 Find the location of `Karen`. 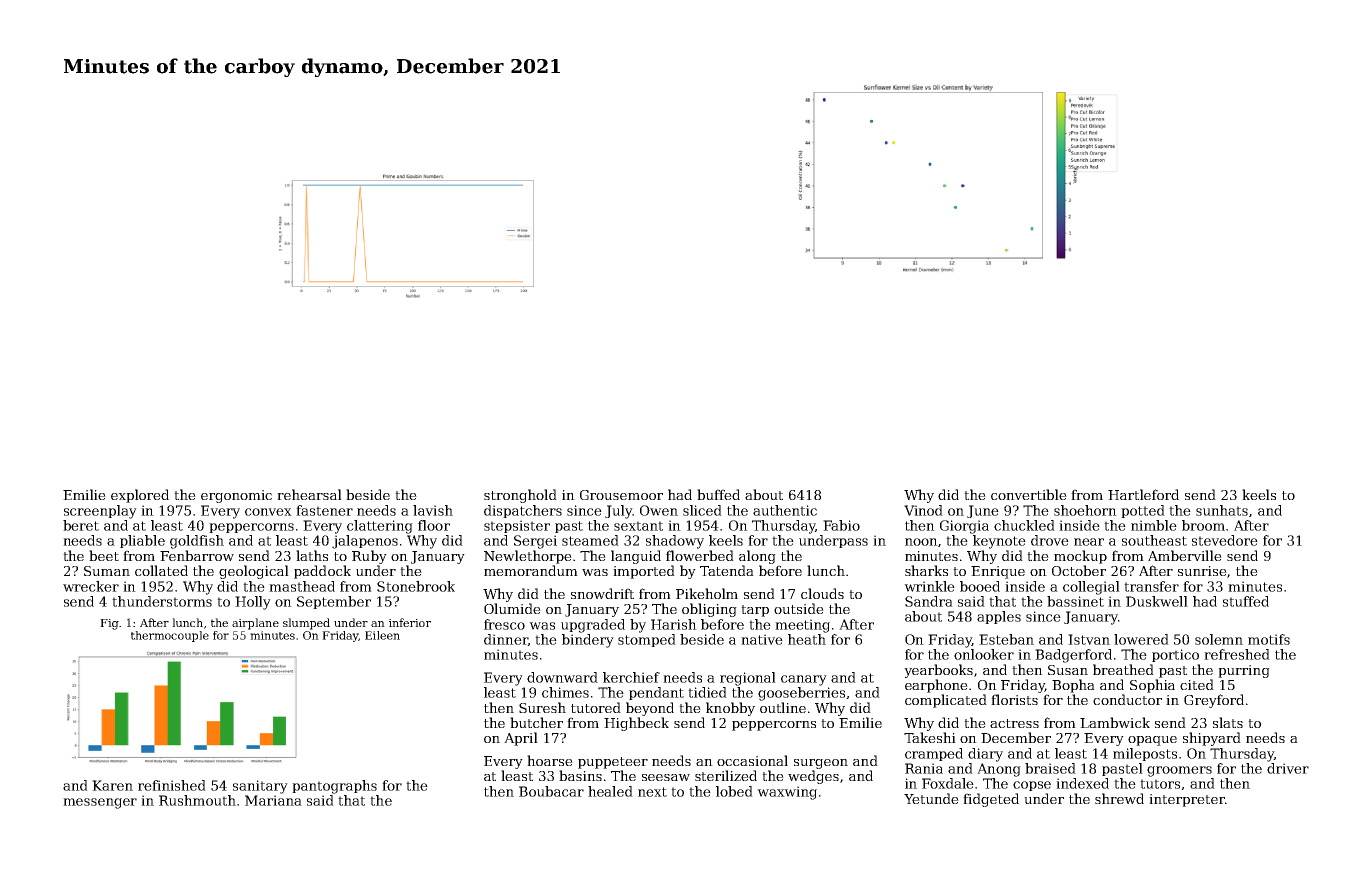

Karen is located at coordinates (112, 785).
